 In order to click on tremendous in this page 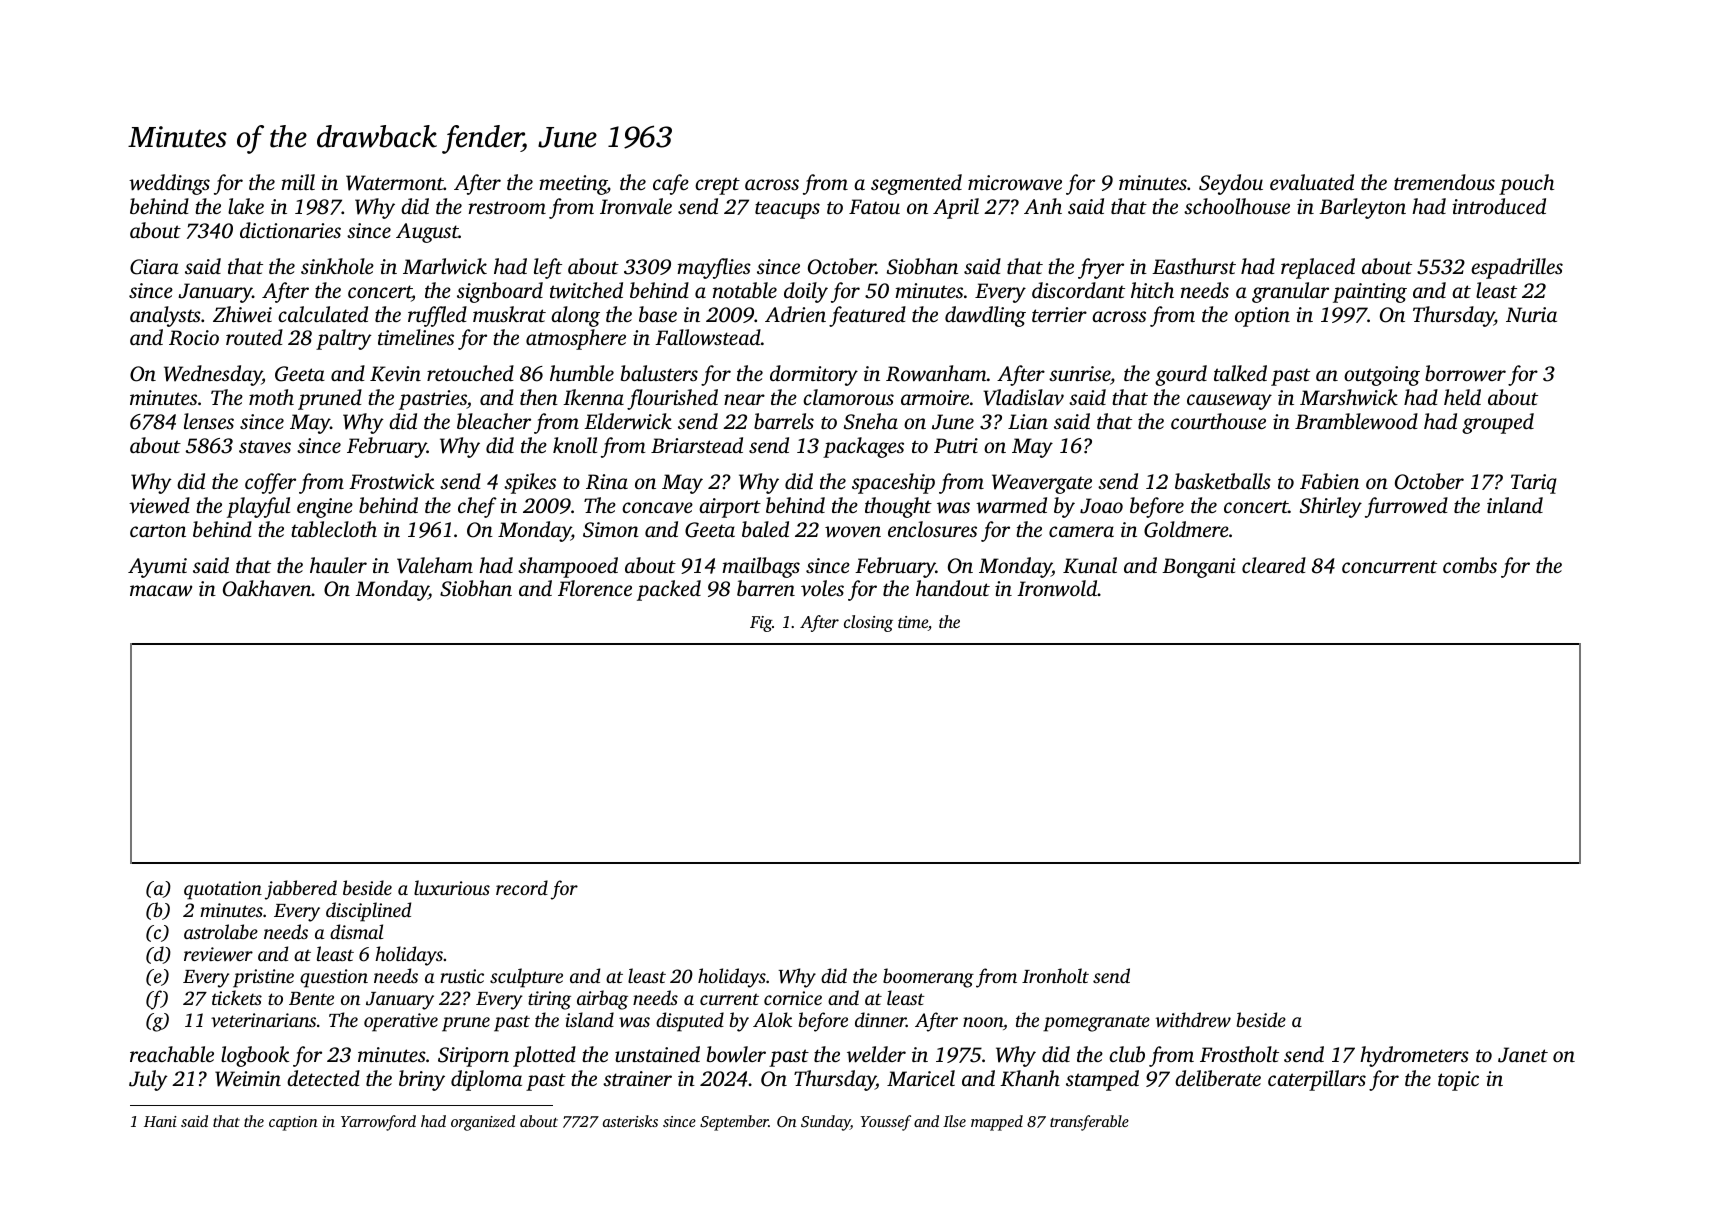, I will do `click(1444, 182)`.
